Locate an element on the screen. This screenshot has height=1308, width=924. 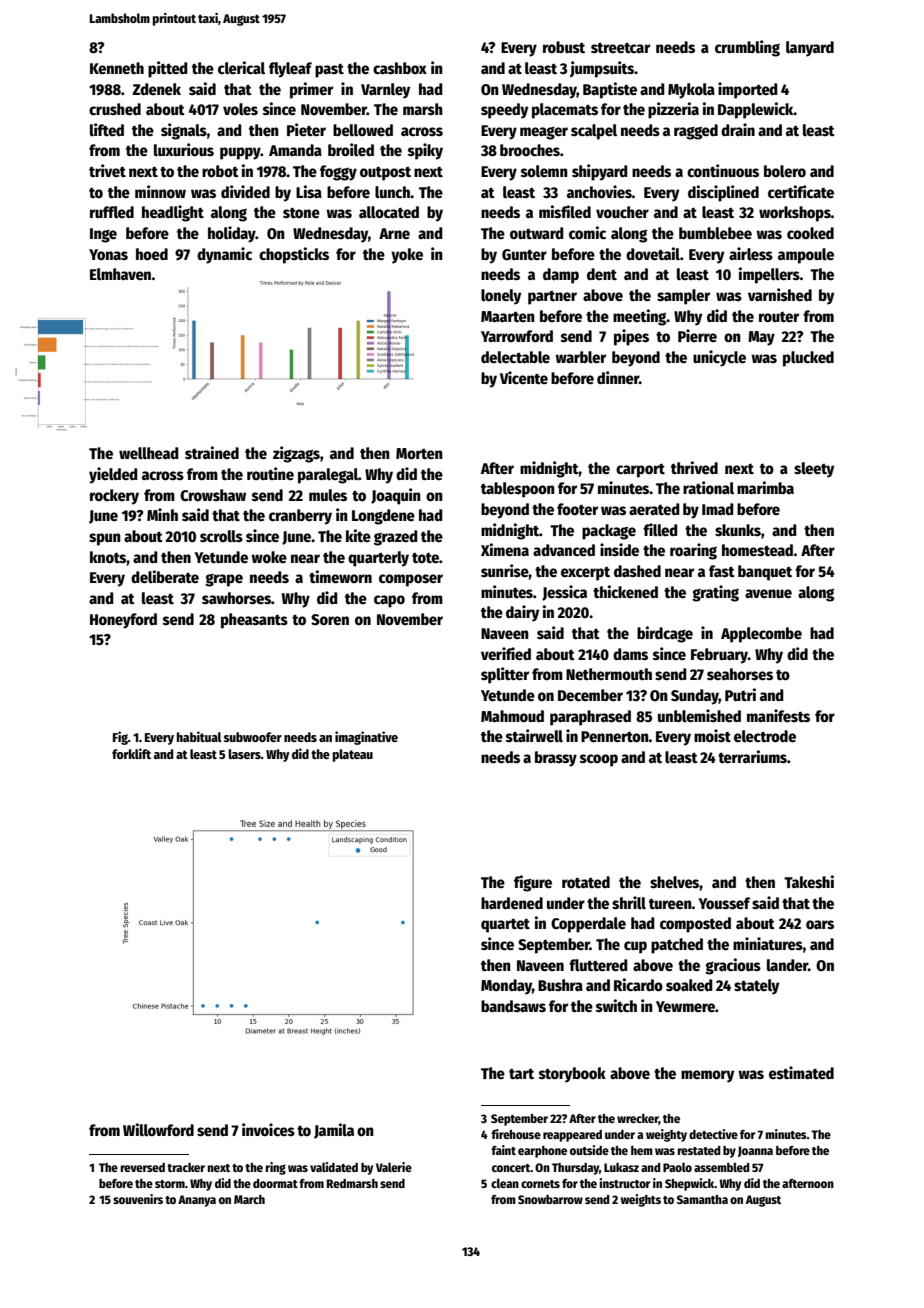
tart is located at coordinates (521, 1074).
